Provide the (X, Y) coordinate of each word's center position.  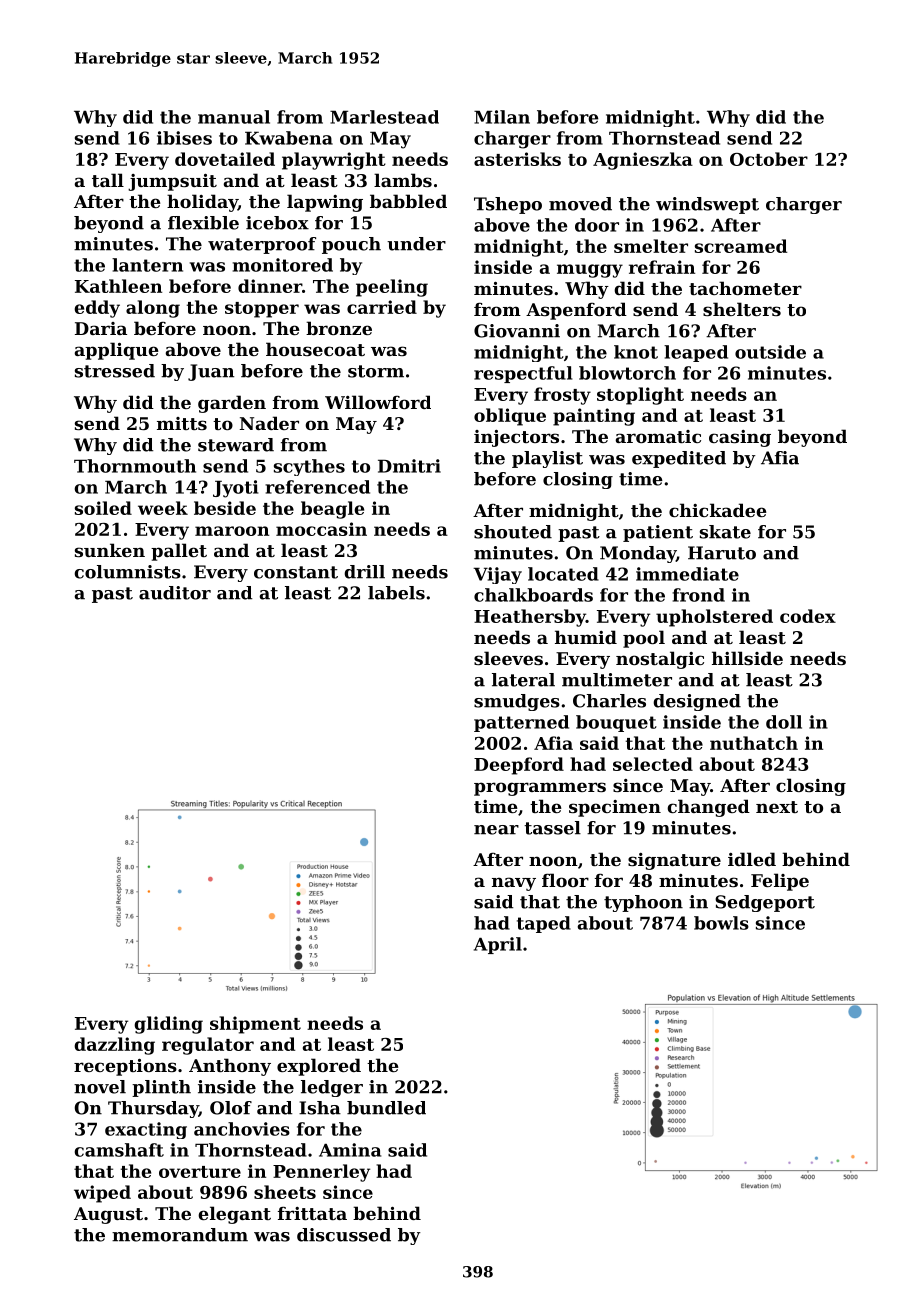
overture (200, 1172)
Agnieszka (643, 161)
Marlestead (384, 117)
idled (752, 859)
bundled (386, 1108)
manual (234, 117)
